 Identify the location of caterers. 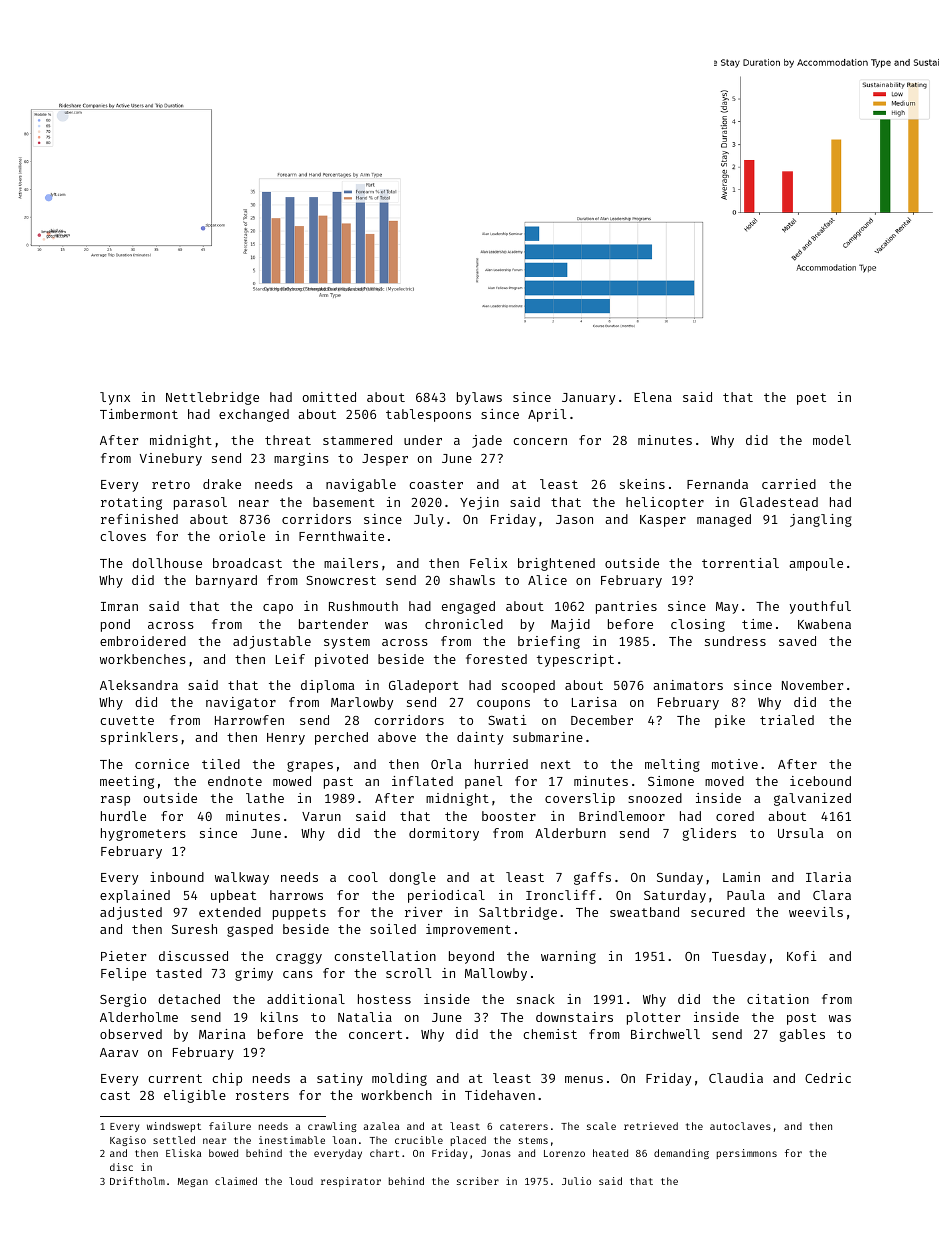
(524, 1126).
